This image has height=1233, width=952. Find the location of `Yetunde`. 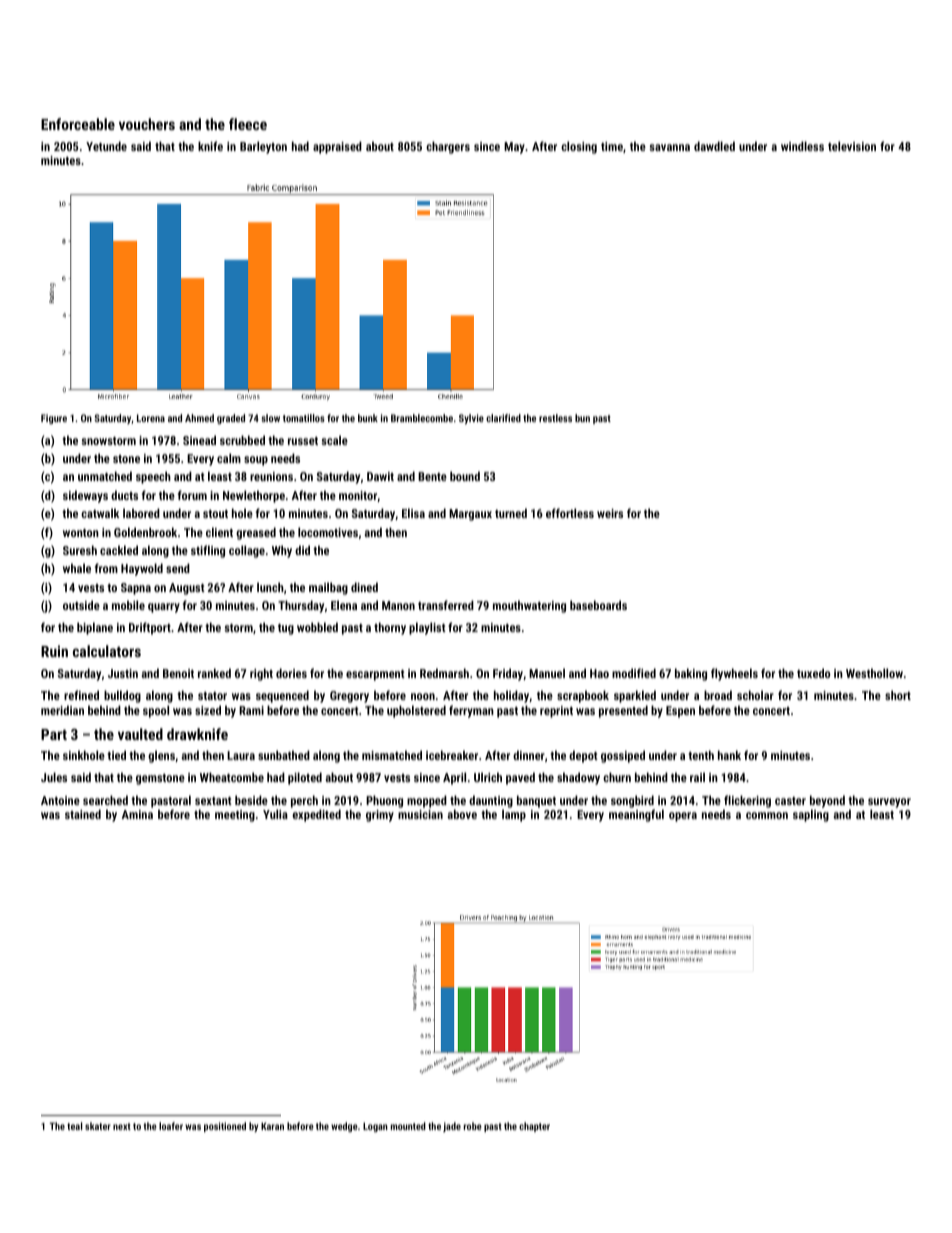

Yetunde is located at coordinates (106, 146).
